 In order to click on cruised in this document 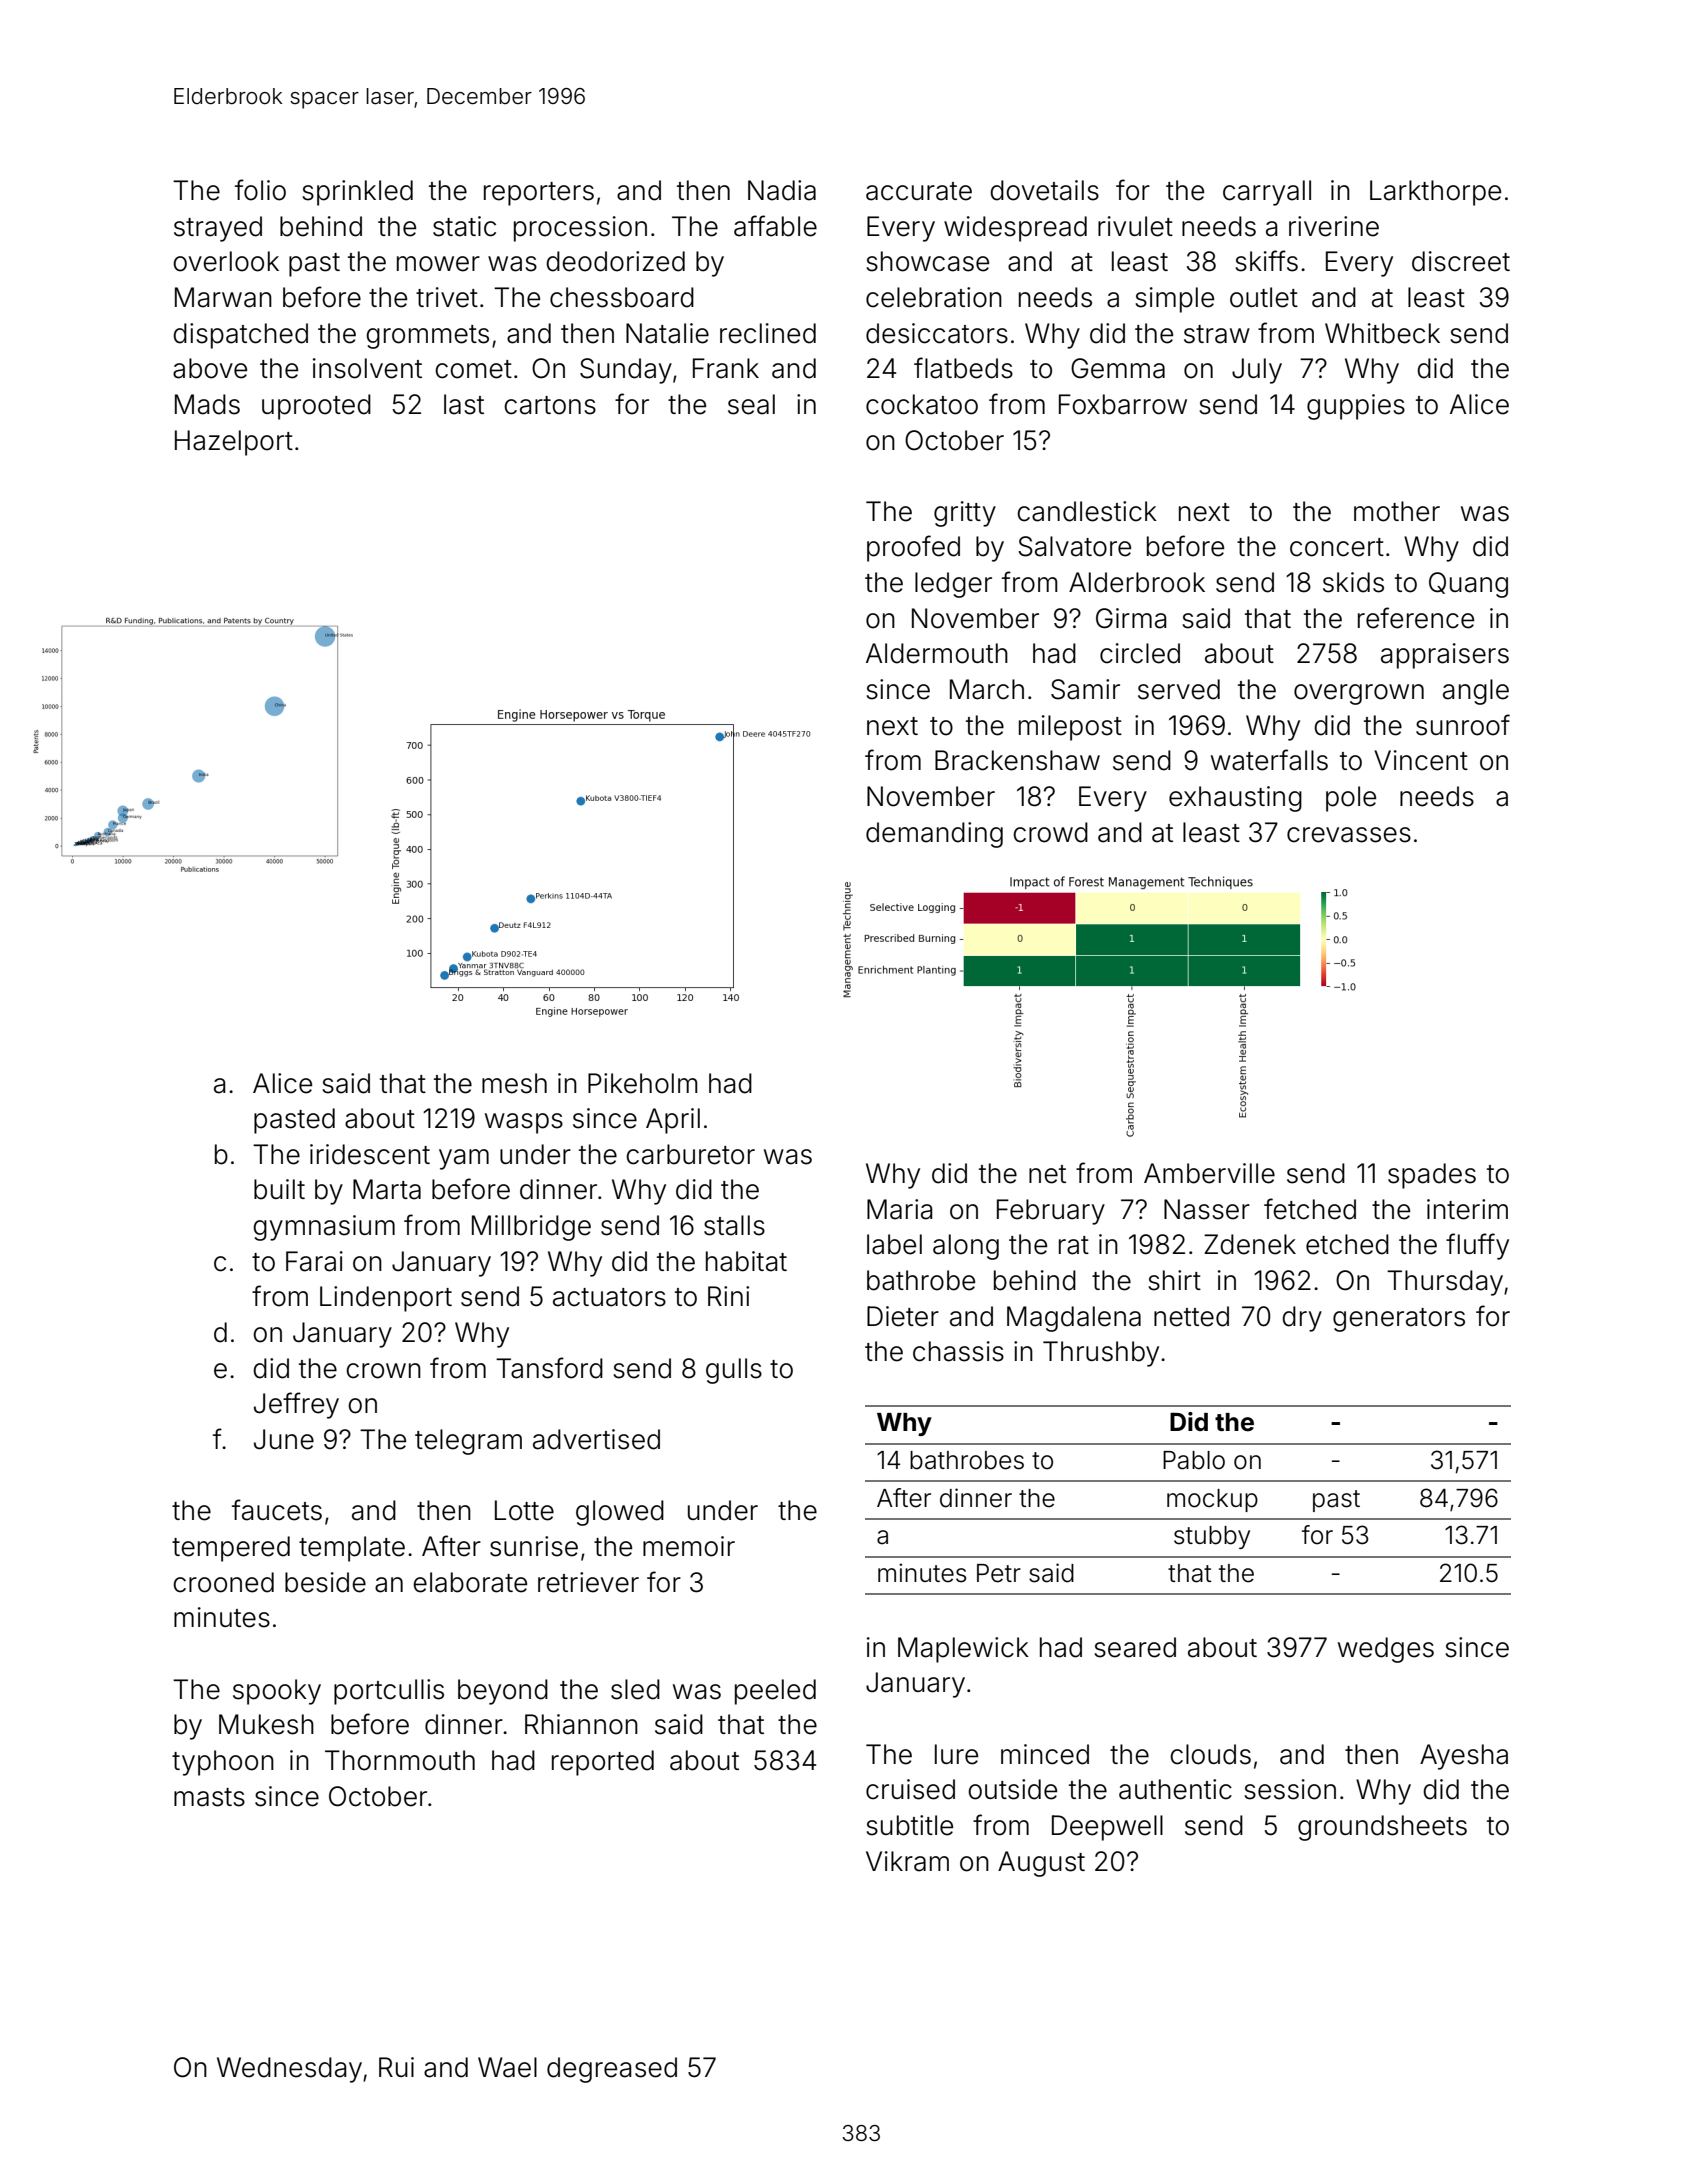, I will do `click(910, 1789)`.
